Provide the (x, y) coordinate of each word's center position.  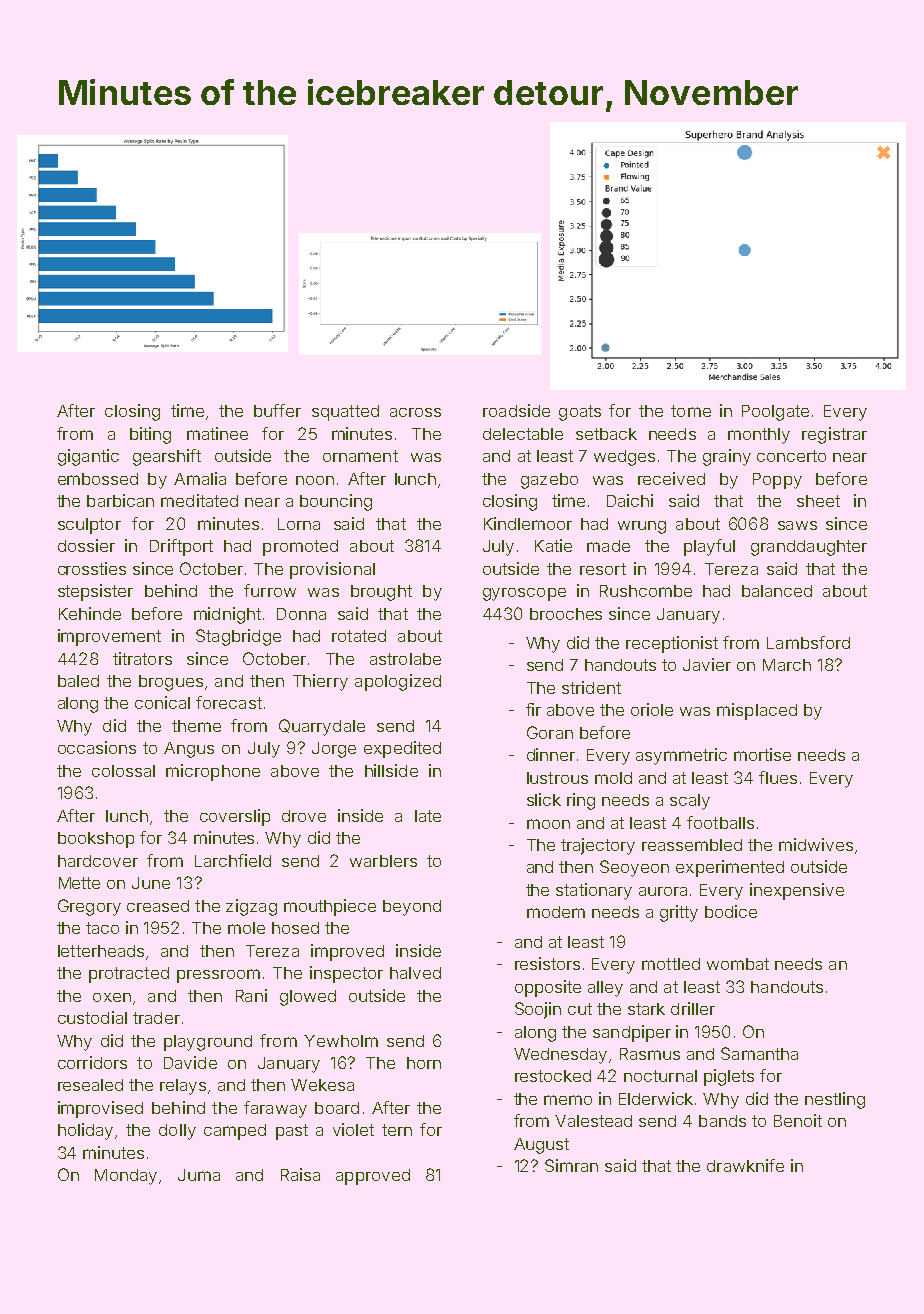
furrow (270, 590)
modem (556, 912)
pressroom (218, 976)
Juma (199, 1175)
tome (691, 411)
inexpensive (797, 891)
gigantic (88, 457)
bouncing (336, 502)
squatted (345, 413)
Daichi (630, 500)
